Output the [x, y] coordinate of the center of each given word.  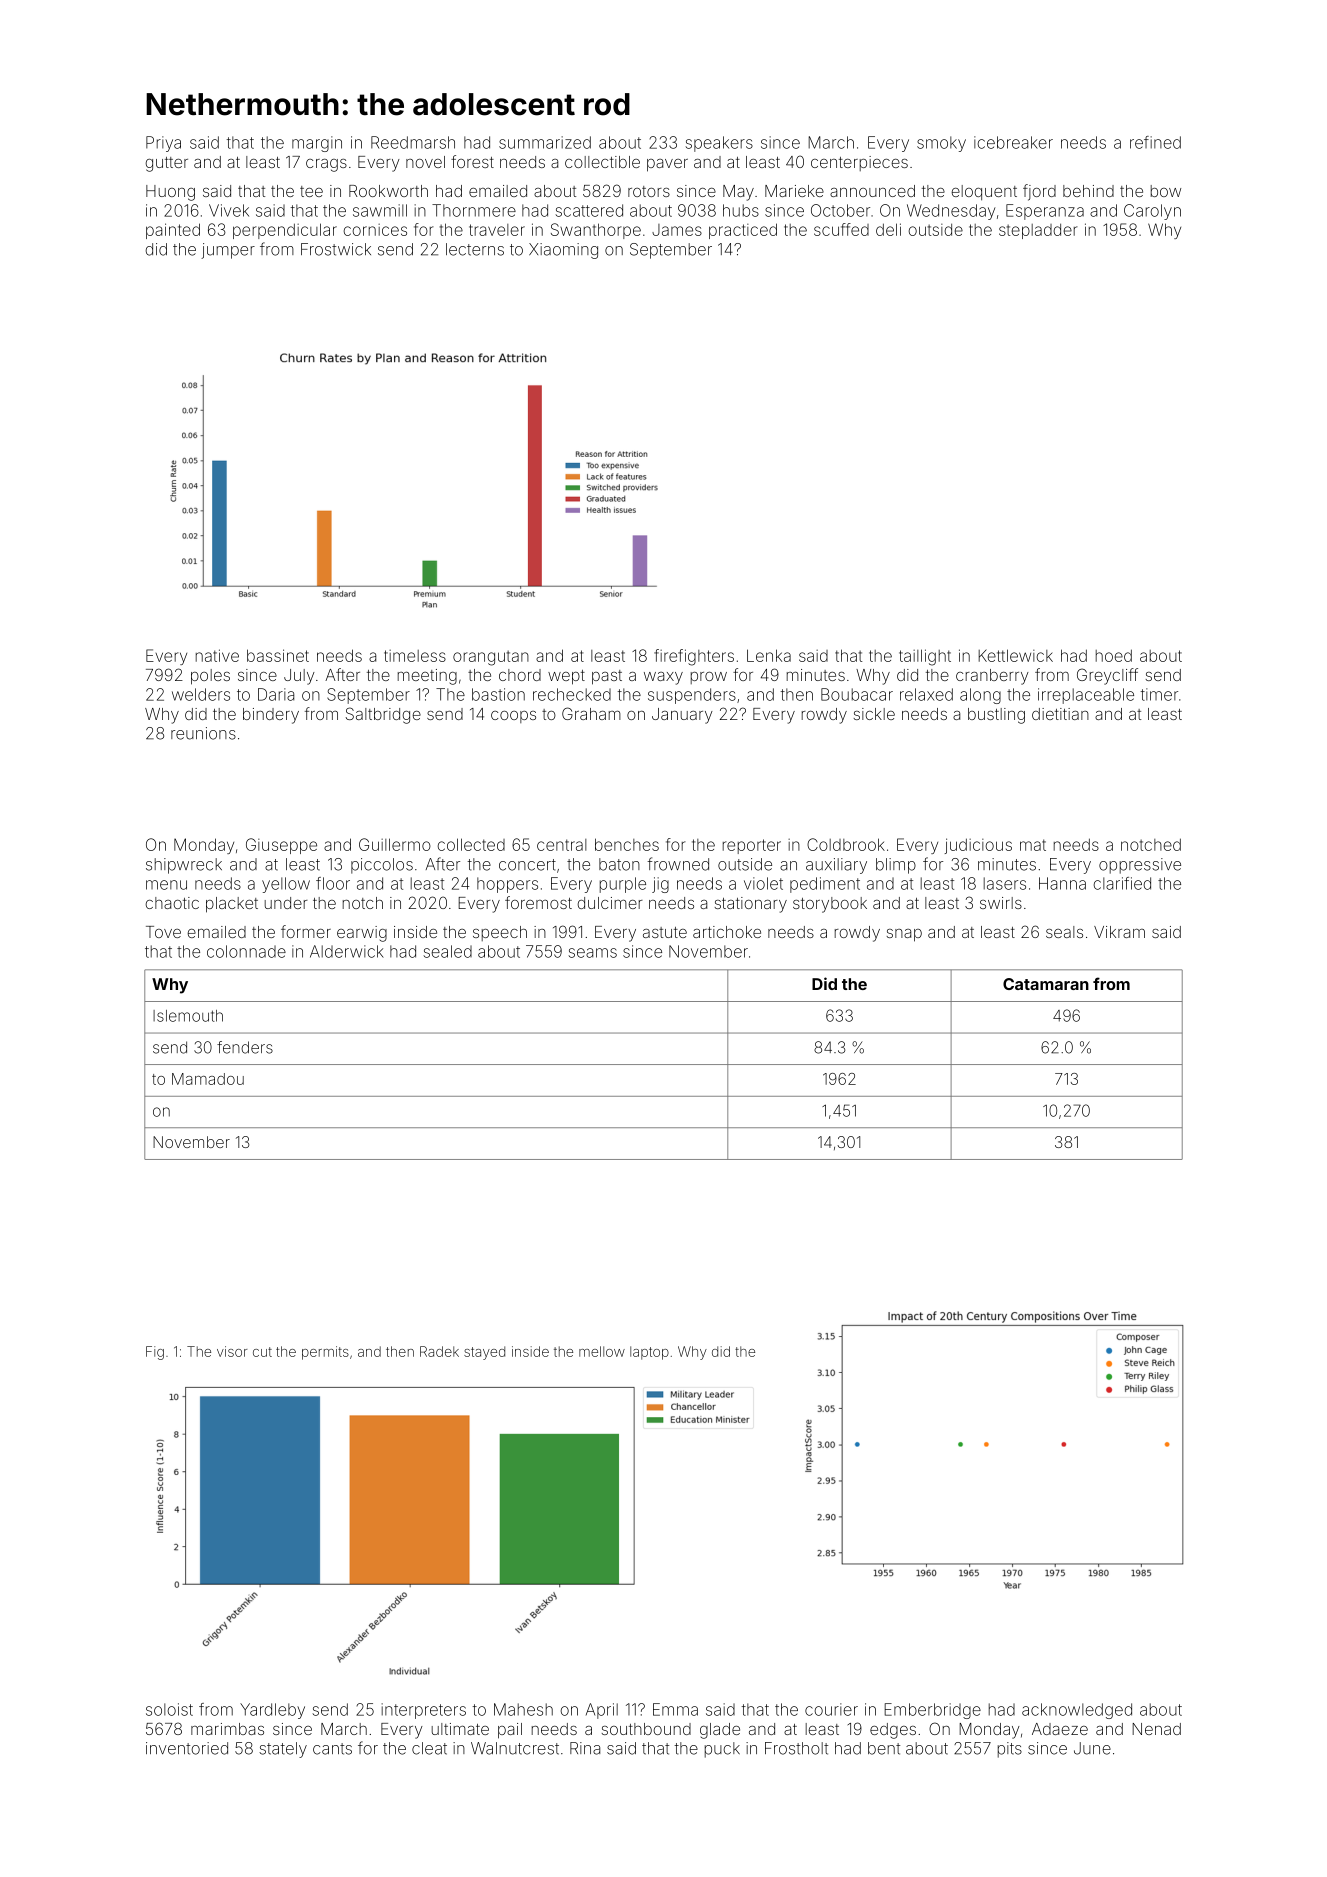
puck [722, 1750]
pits [1010, 1750]
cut [262, 1352]
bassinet [278, 655]
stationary [751, 905]
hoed [1114, 655]
